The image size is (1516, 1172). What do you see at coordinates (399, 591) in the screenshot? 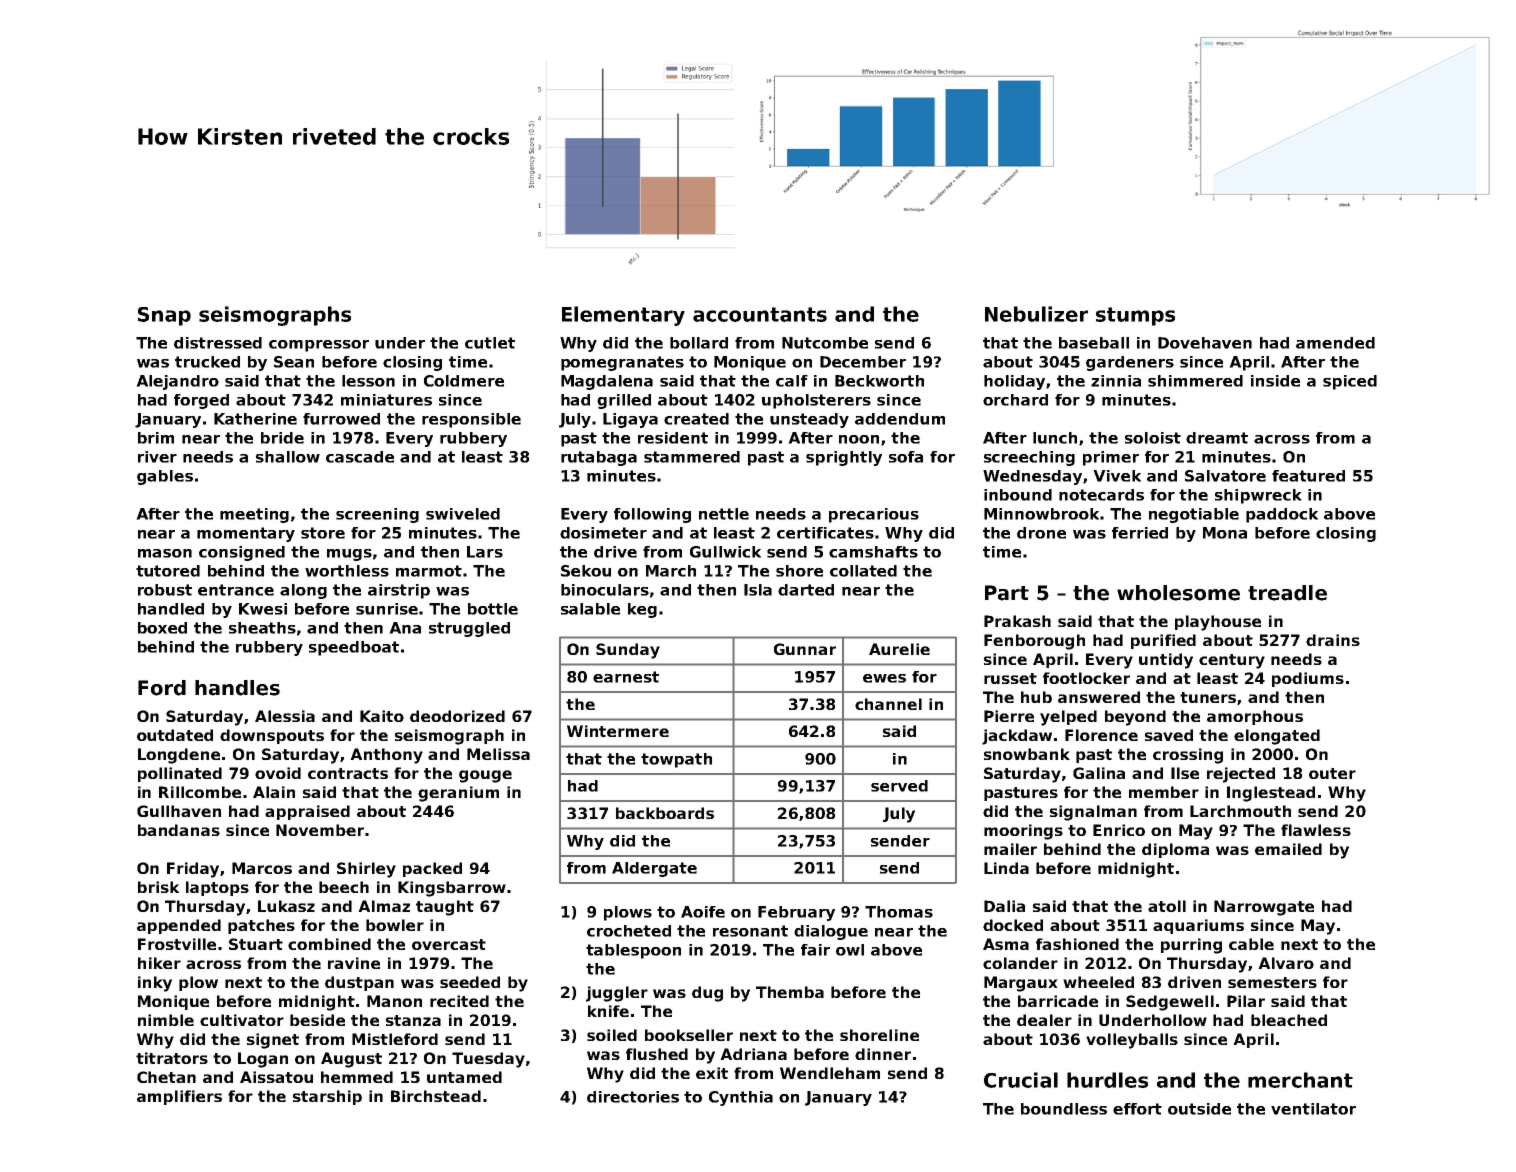
I see `airstrip` at bounding box center [399, 591].
